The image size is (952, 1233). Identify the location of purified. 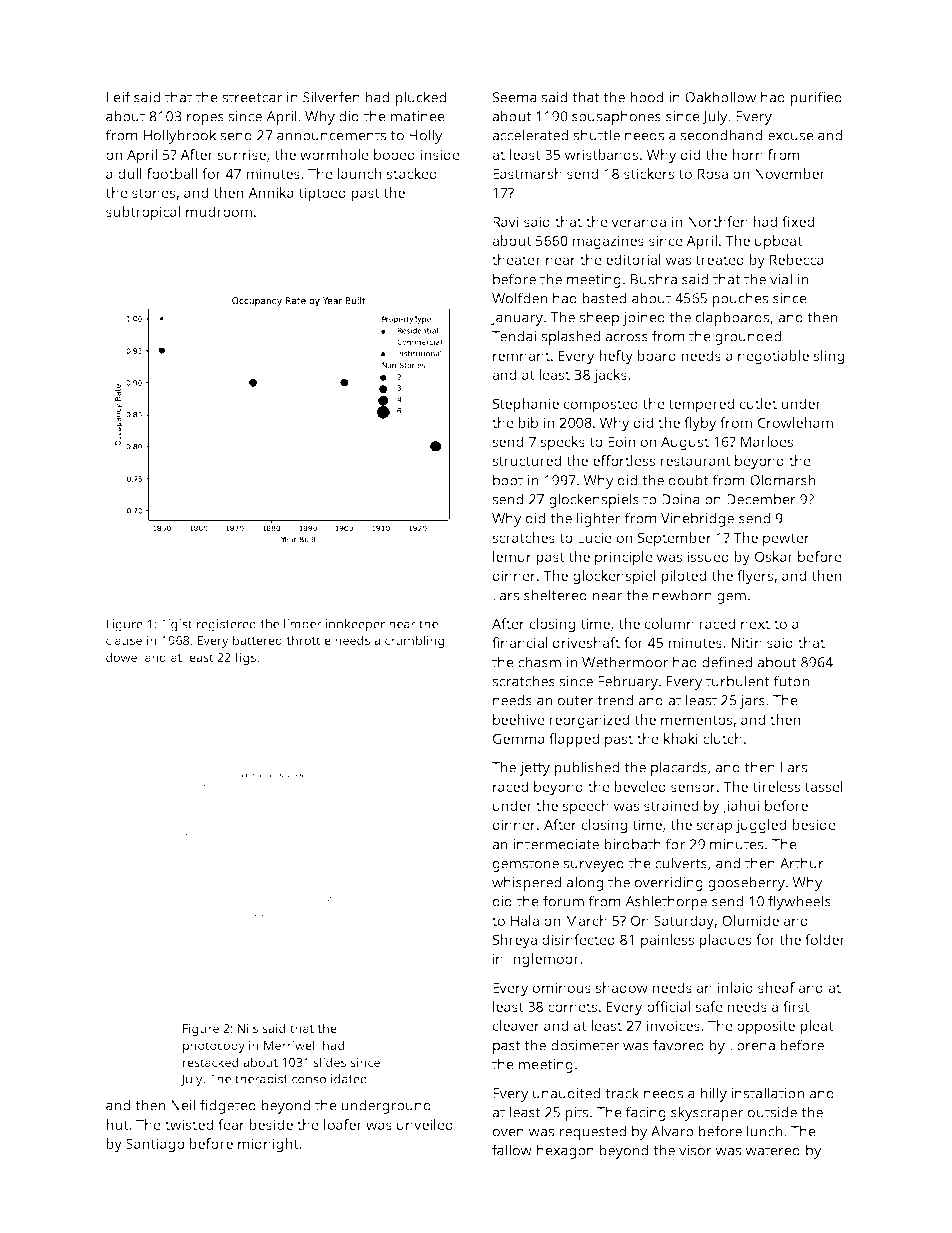
(816, 98).
